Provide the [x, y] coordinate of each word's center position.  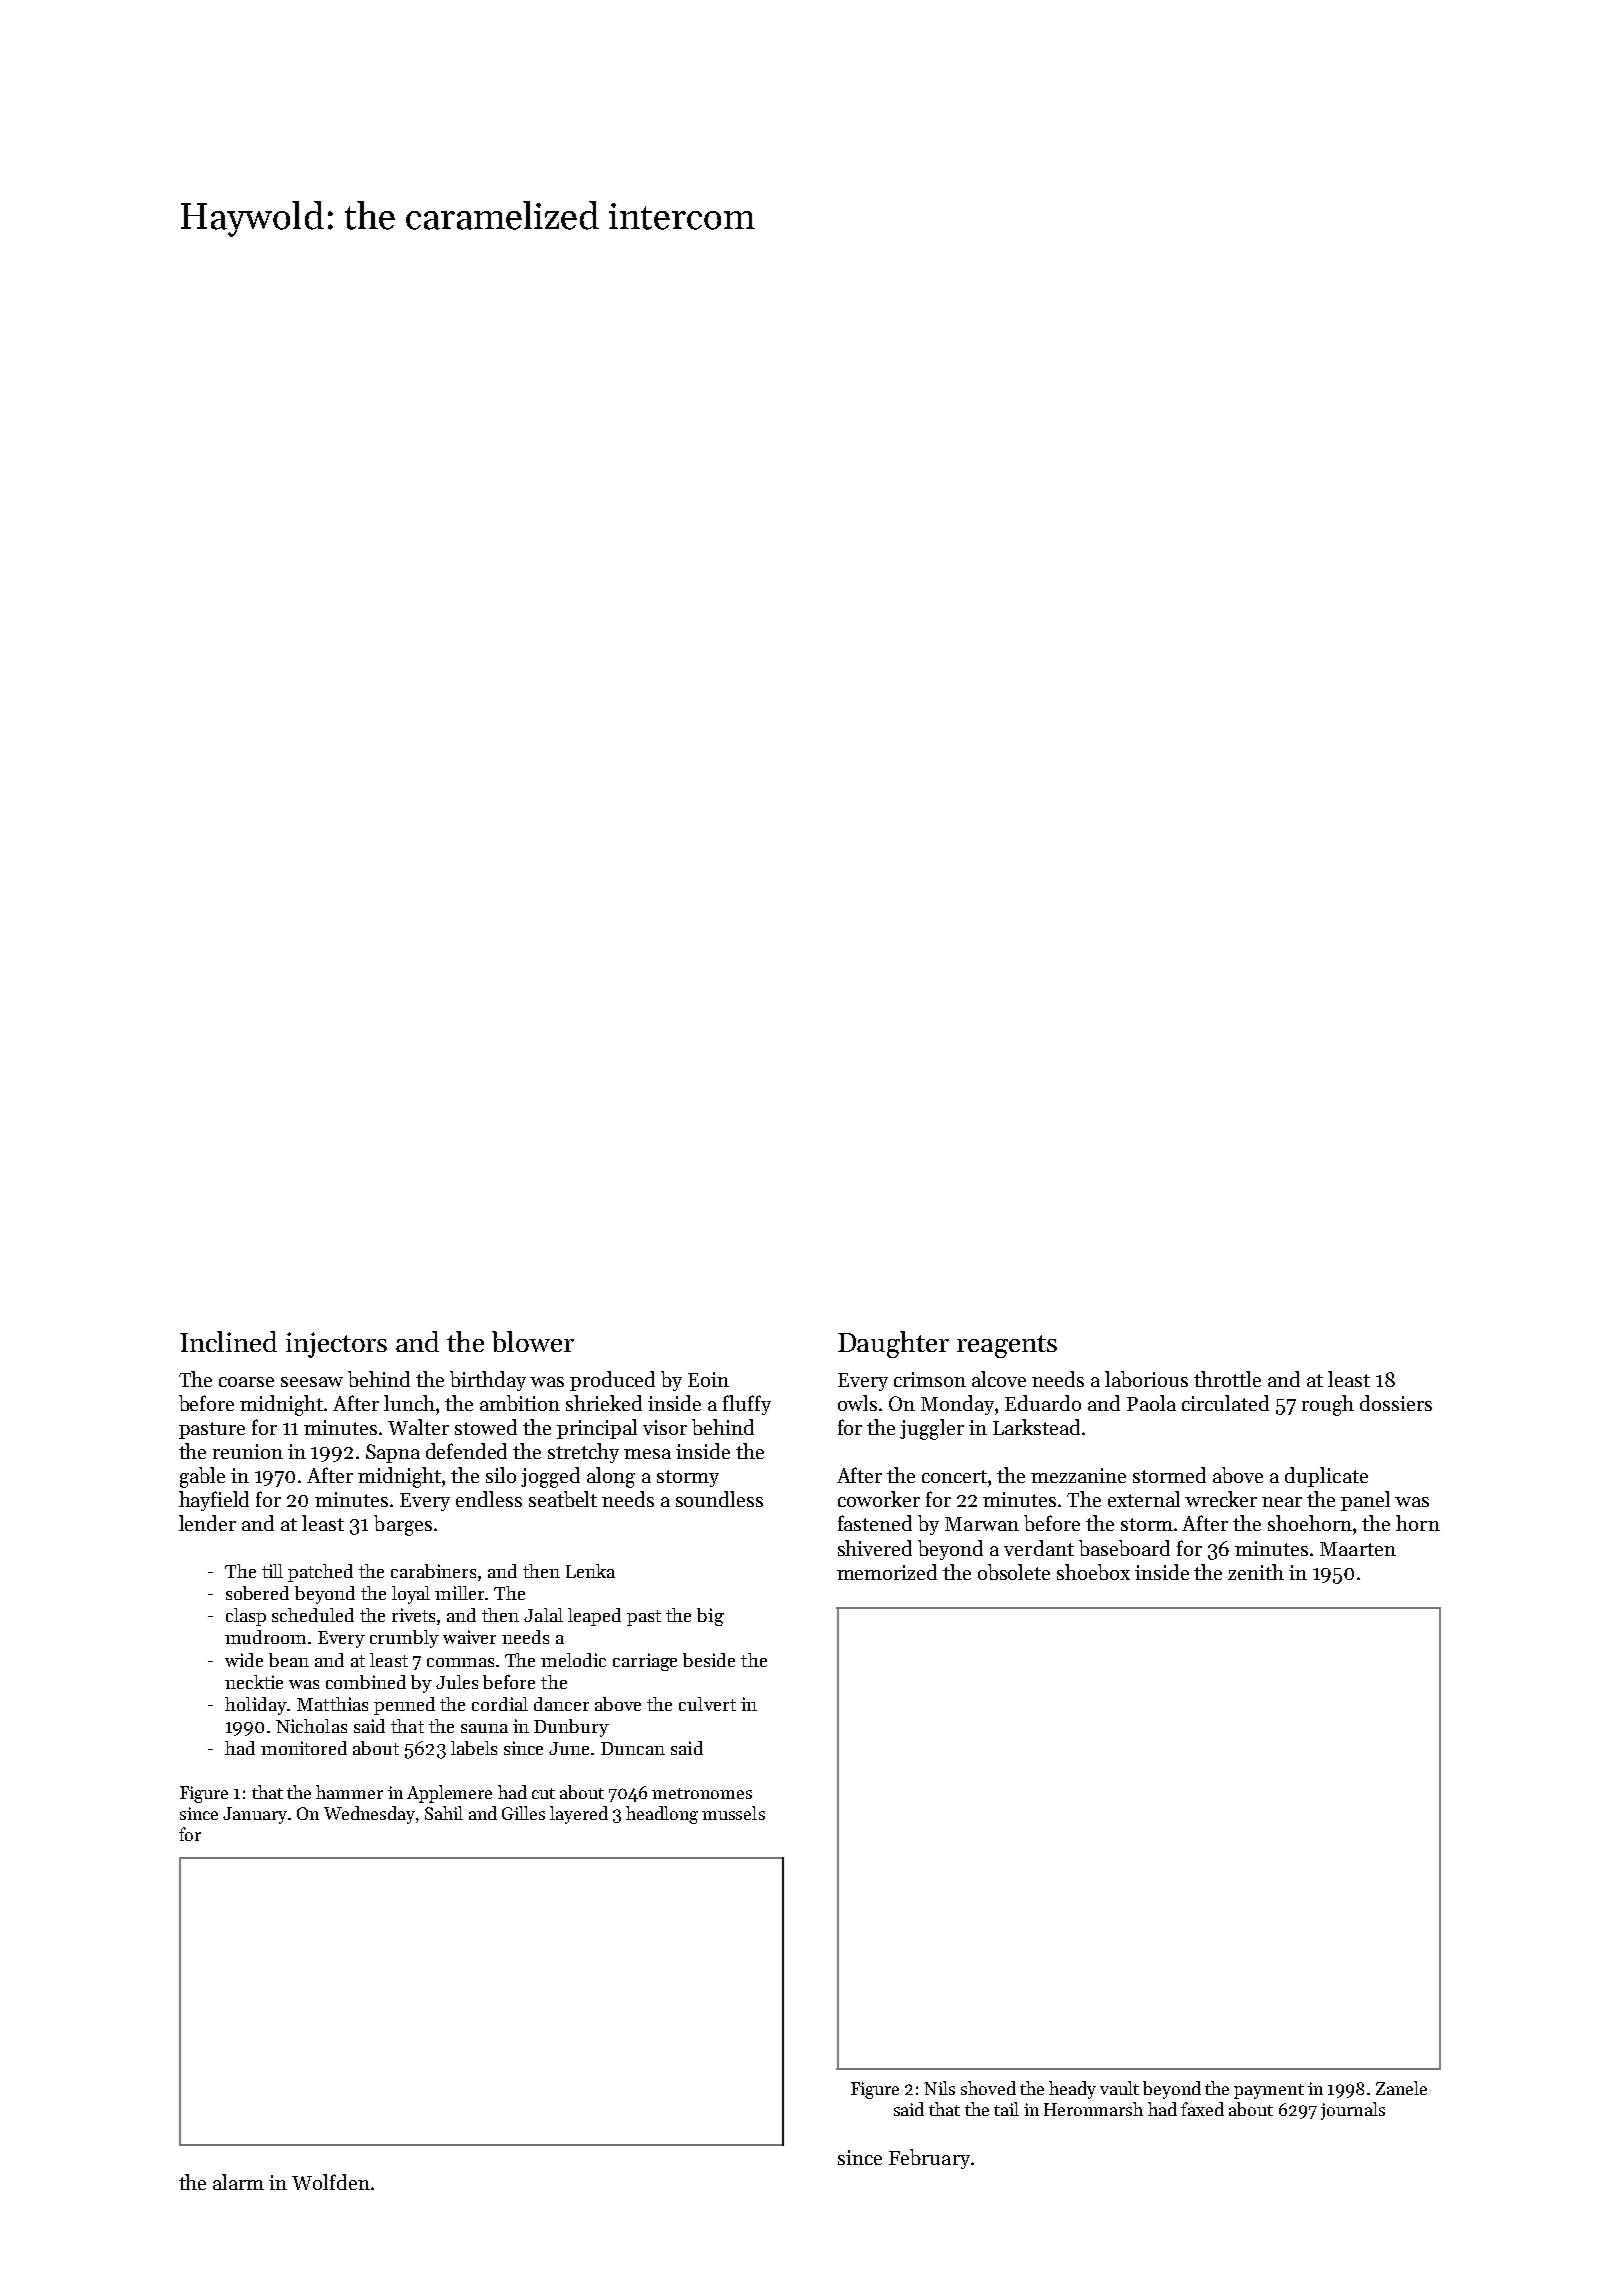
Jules [457, 1682]
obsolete [1014, 1572]
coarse [246, 1382]
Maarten [1358, 1549]
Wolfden [331, 2182]
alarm [238, 2182]
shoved [988, 2088]
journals [1353, 2111]
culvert [707, 1704]
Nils [939, 2088]
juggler [932, 1429]
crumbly [404, 1639]
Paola [1151, 1403]
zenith [1256, 1572]
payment [1269, 2091]
